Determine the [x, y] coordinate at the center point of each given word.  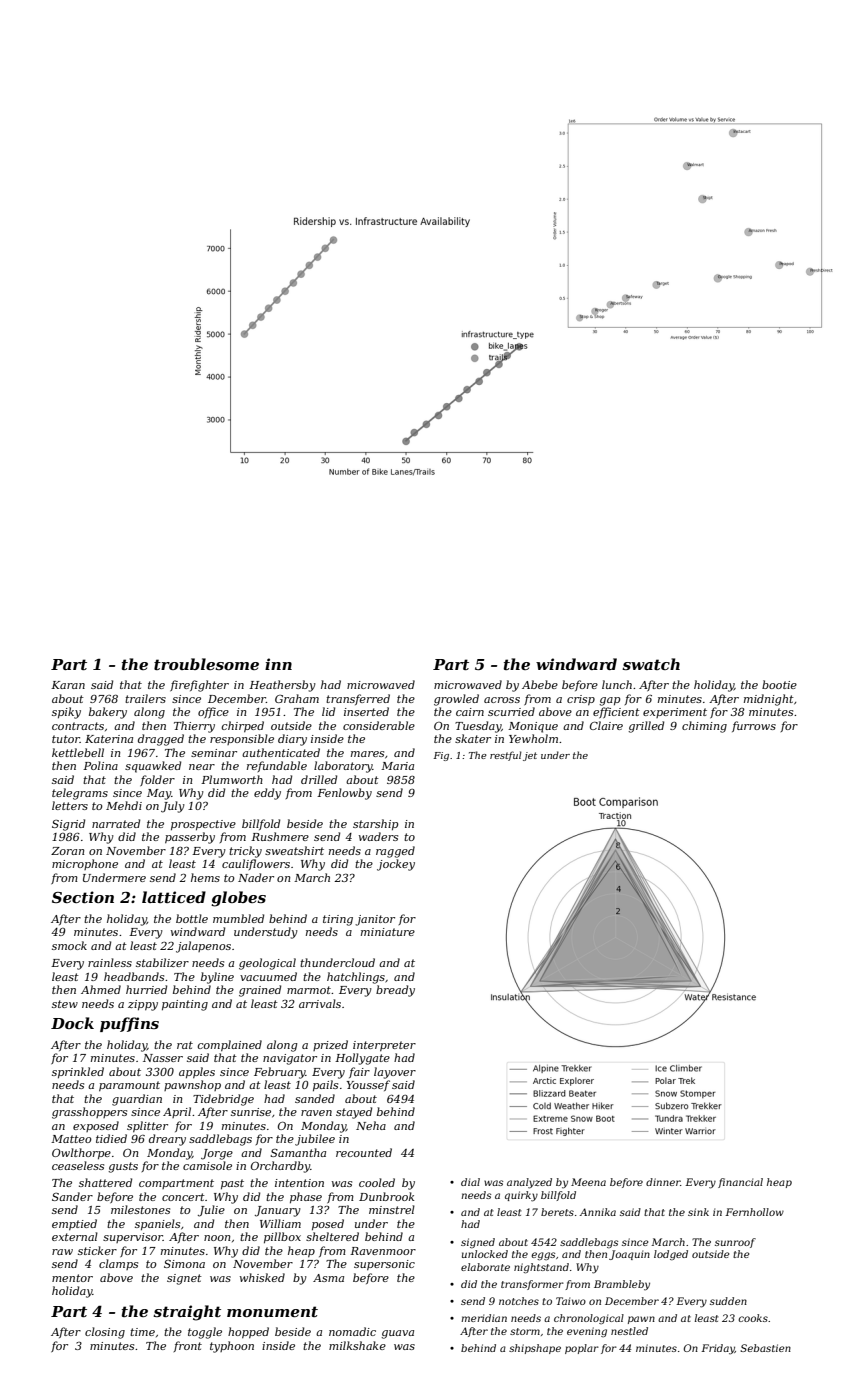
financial [740, 1183]
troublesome [206, 664]
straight [187, 1313]
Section [83, 897]
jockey [396, 865]
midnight [769, 700]
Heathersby [282, 686]
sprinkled [78, 1072]
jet [530, 756]
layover [395, 1073]
